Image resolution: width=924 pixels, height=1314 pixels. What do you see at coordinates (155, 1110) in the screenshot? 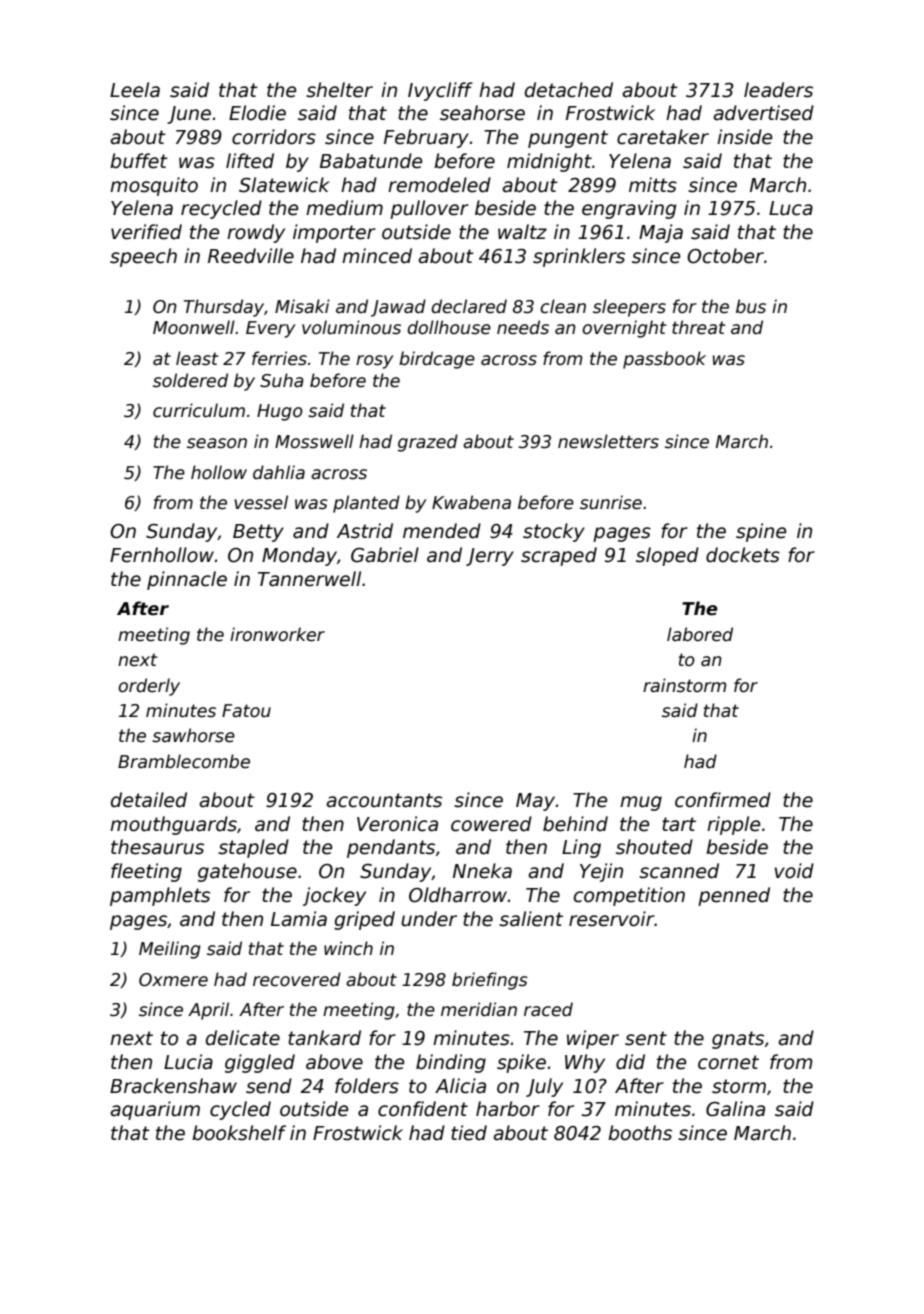
I see `aquarium` at bounding box center [155, 1110].
